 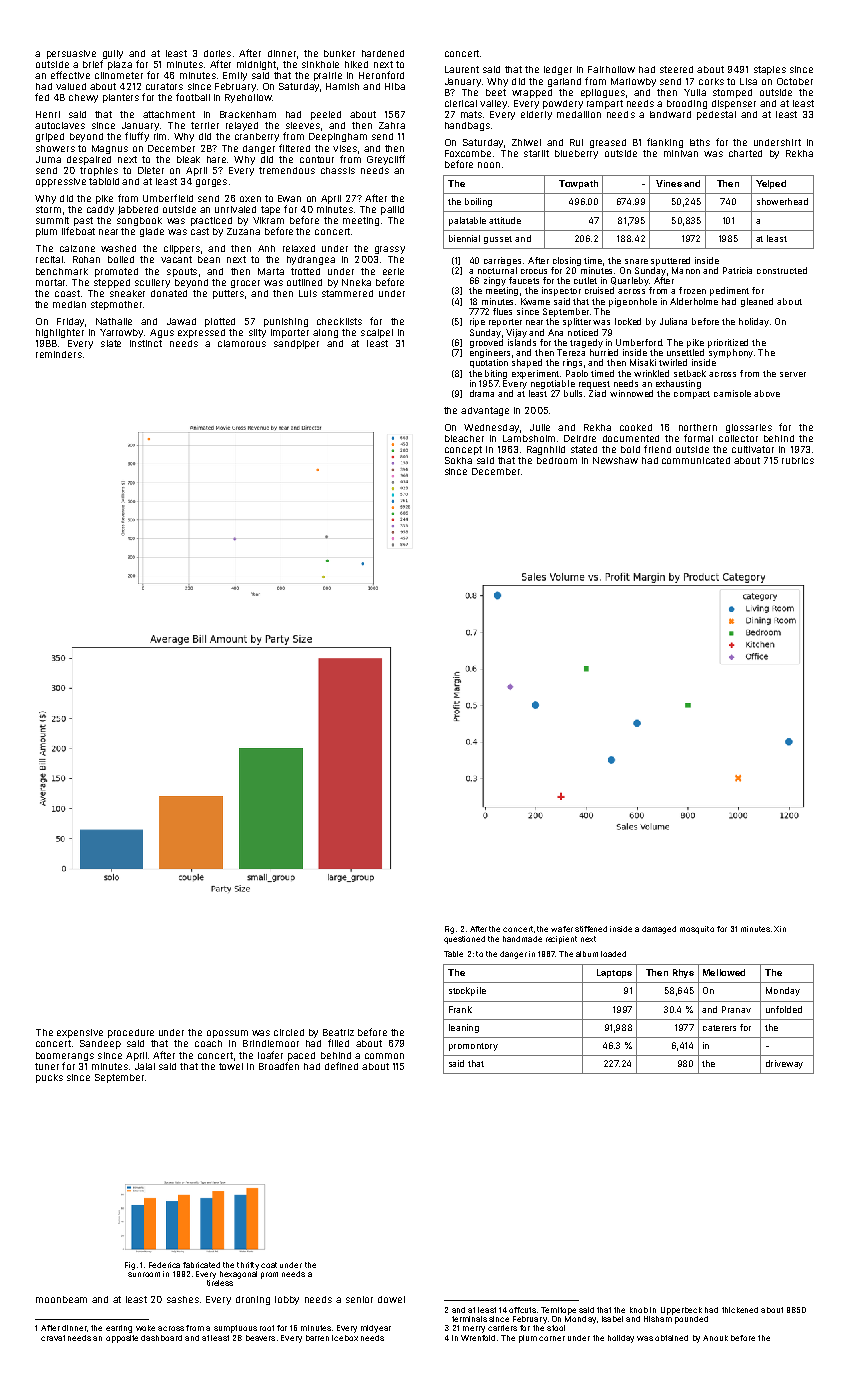 What do you see at coordinates (505, 220) in the image?
I see `attitude` at bounding box center [505, 220].
